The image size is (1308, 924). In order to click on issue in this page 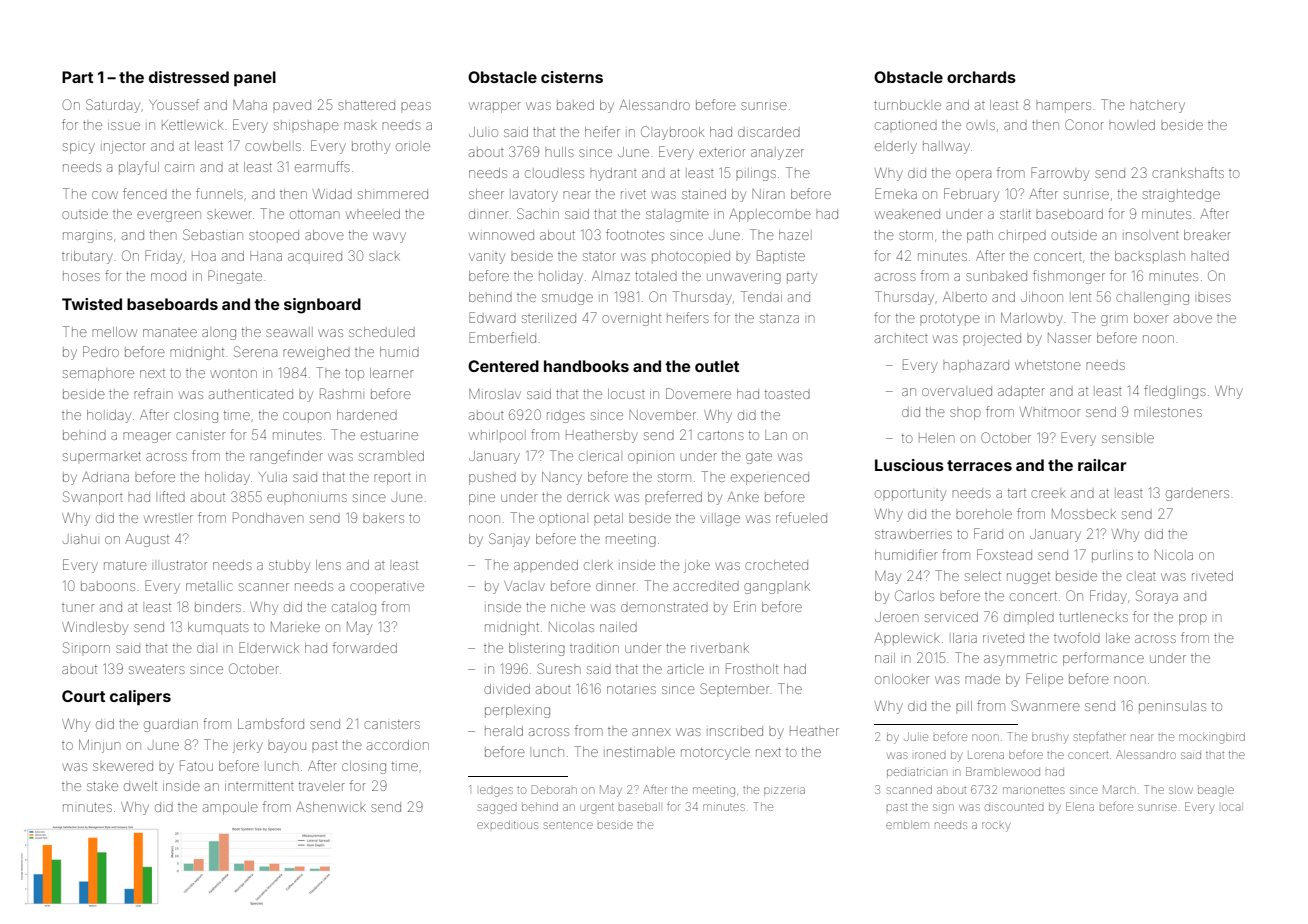, I will do `click(124, 126)`.
